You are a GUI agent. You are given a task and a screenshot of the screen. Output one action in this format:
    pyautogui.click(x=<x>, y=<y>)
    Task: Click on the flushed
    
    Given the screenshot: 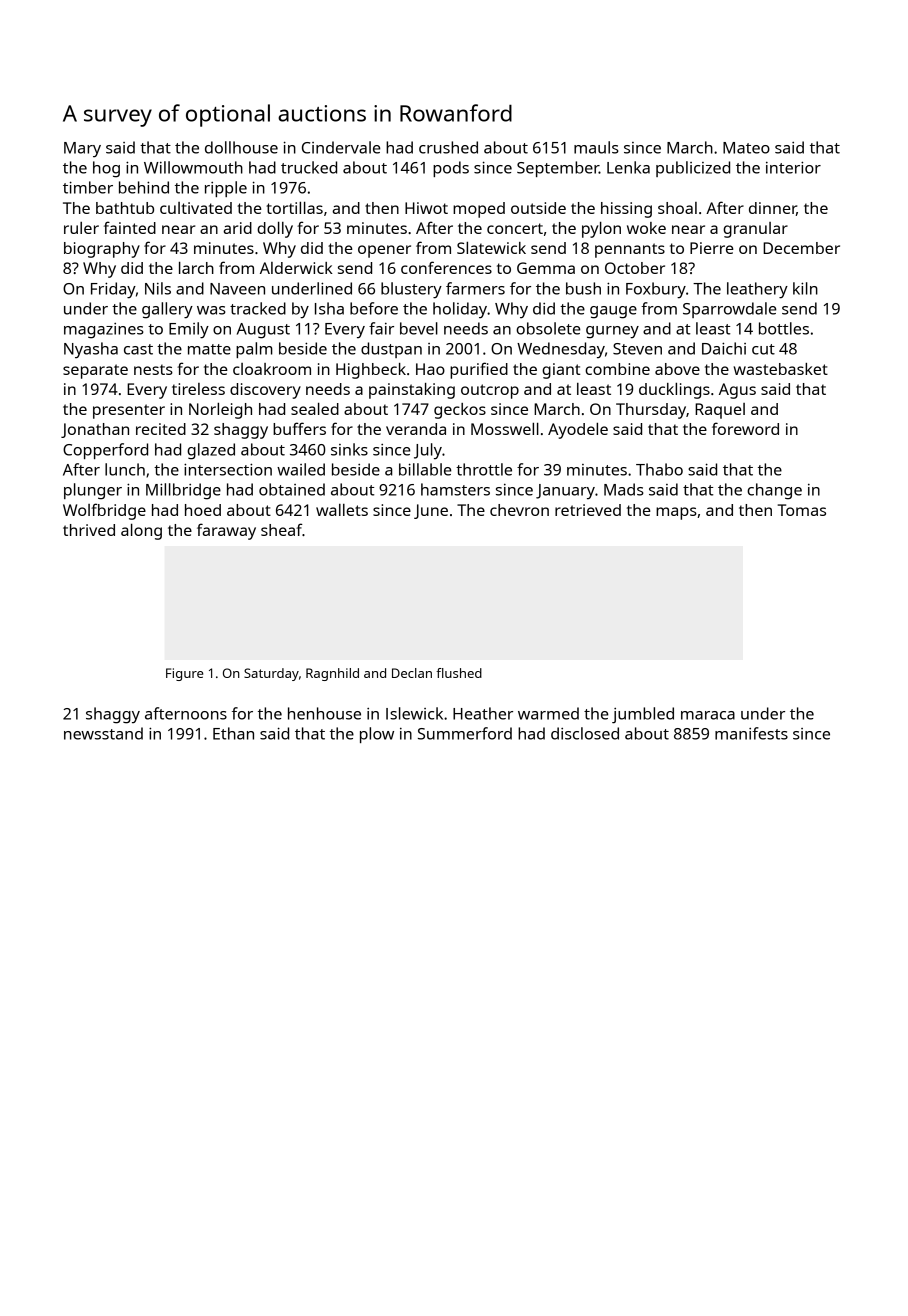 What is the action you would take?
    pyautogui.click(x=459, y=673)
